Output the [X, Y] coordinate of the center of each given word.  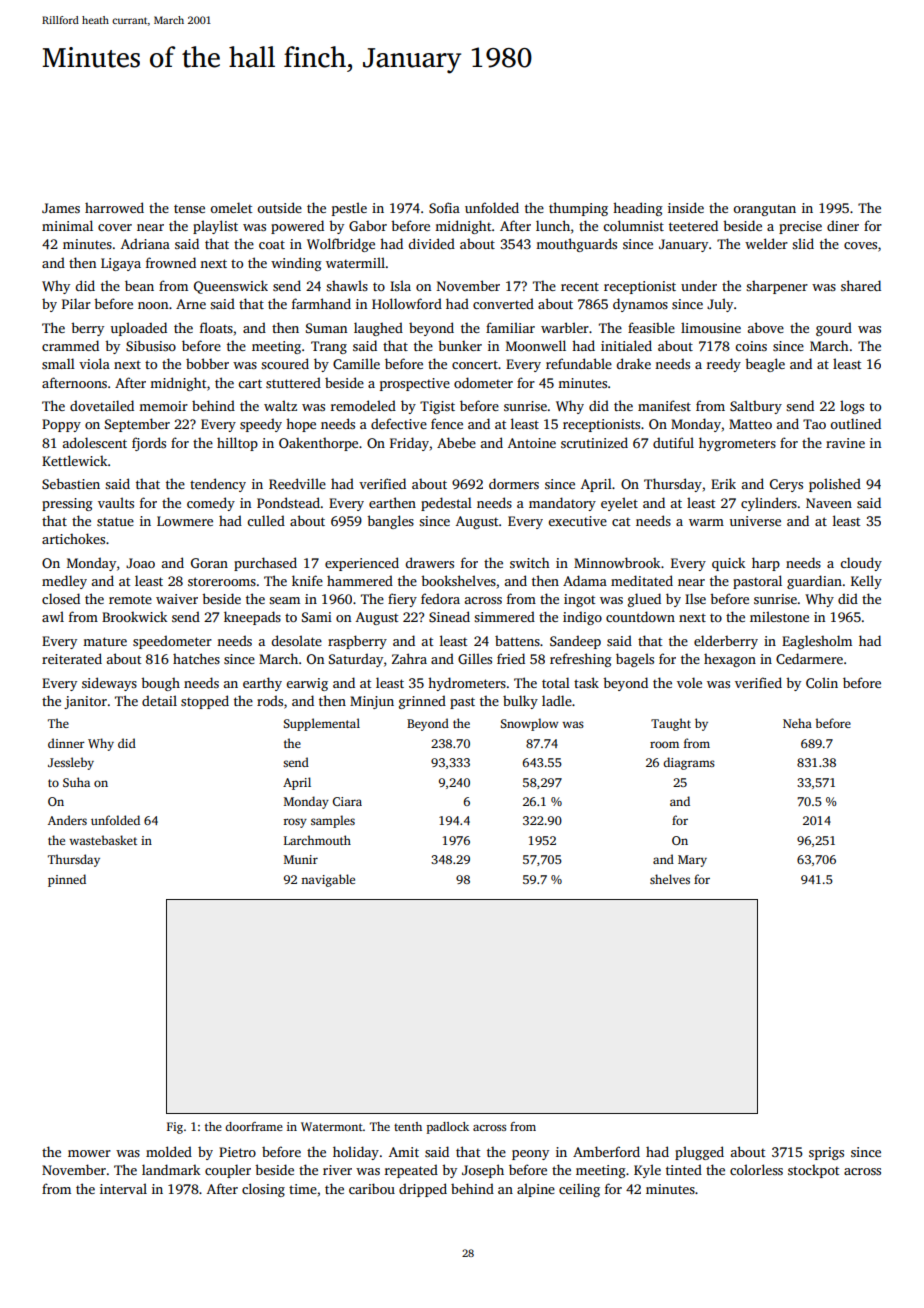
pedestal [446, 504]
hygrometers [737, 444]
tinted [684, 1169]
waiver [177, 599]
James [61, 208]
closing [263, 1190]
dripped [423, 1190]
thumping [578, 209]
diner [843, 225]
